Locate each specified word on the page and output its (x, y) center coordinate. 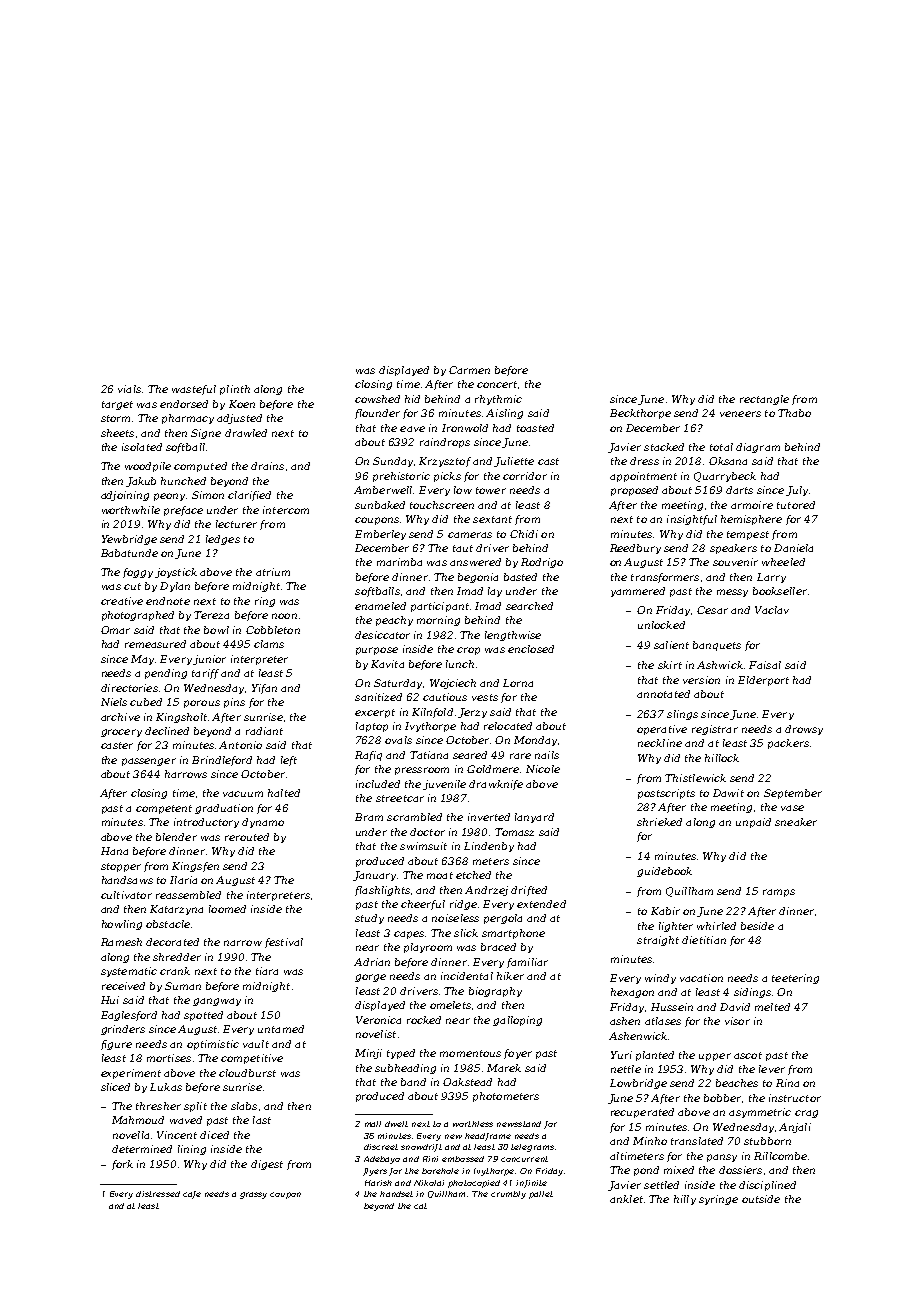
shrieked (659, 822)
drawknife (496, 785)
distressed (158, 1194)
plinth (235, 390)
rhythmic (498, 400)
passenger (149, 762)
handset (396, 1194)
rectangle (764, 400)
